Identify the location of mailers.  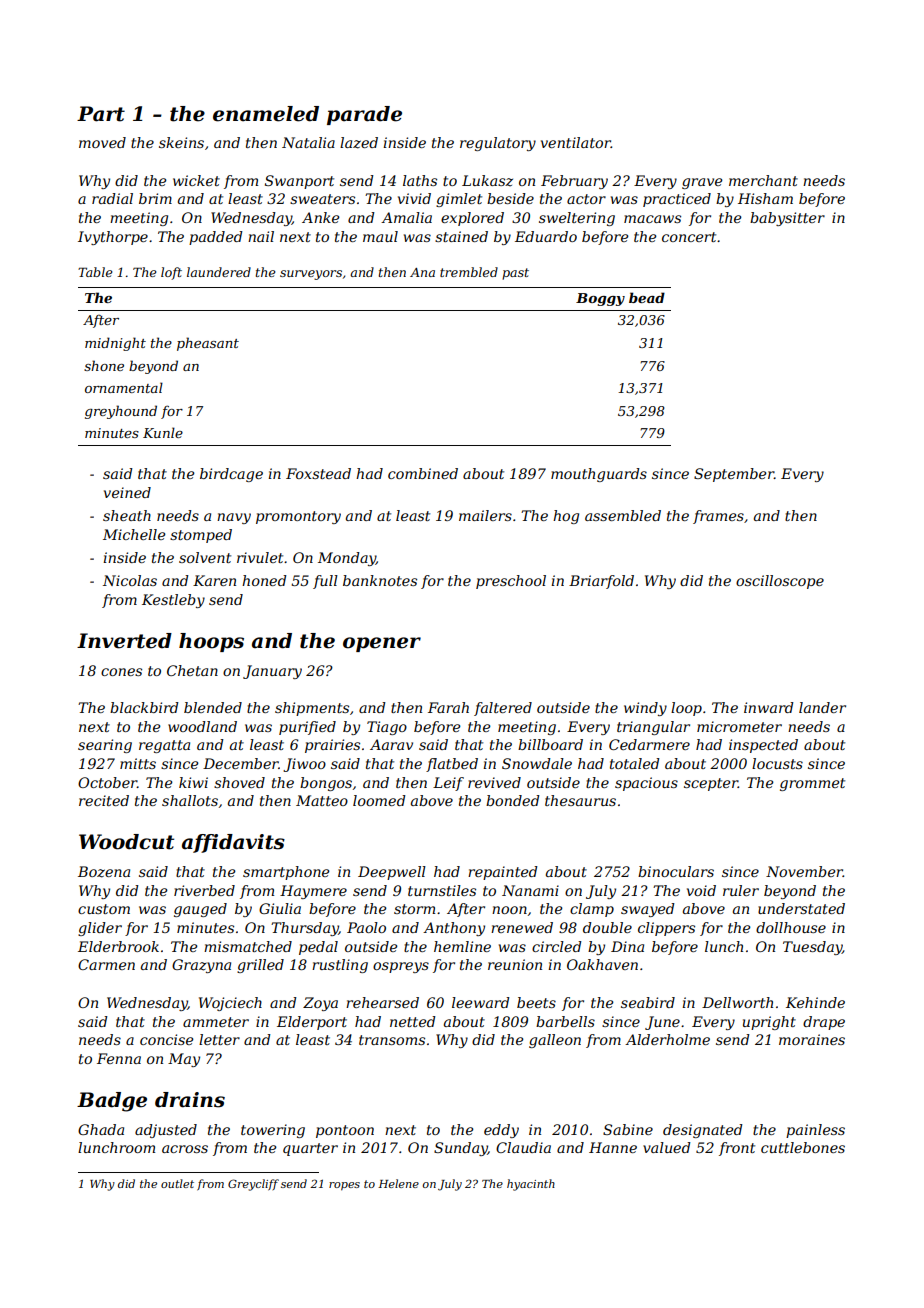
(485, 515).
